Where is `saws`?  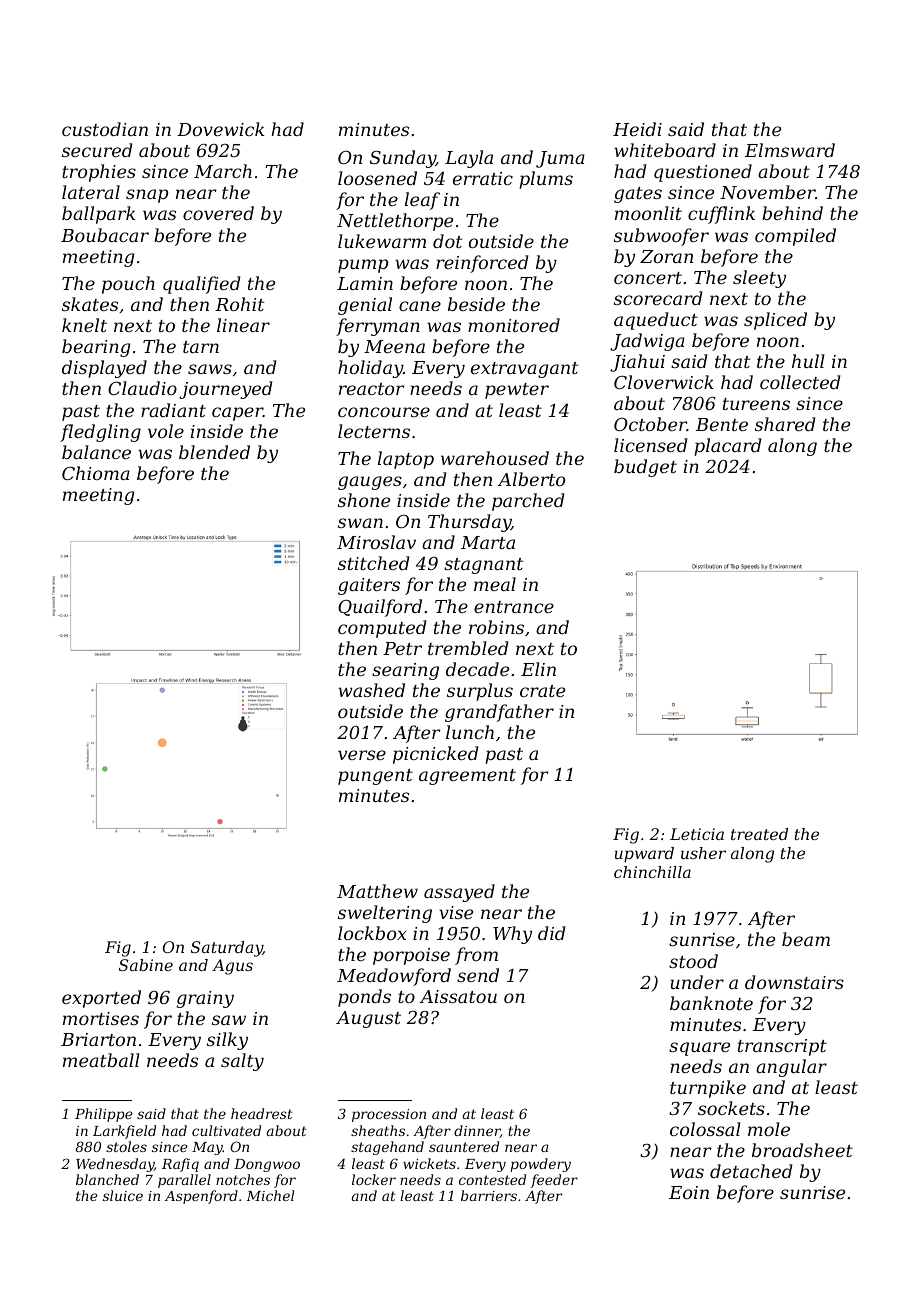
saws is located at coordinates (210, 369).
